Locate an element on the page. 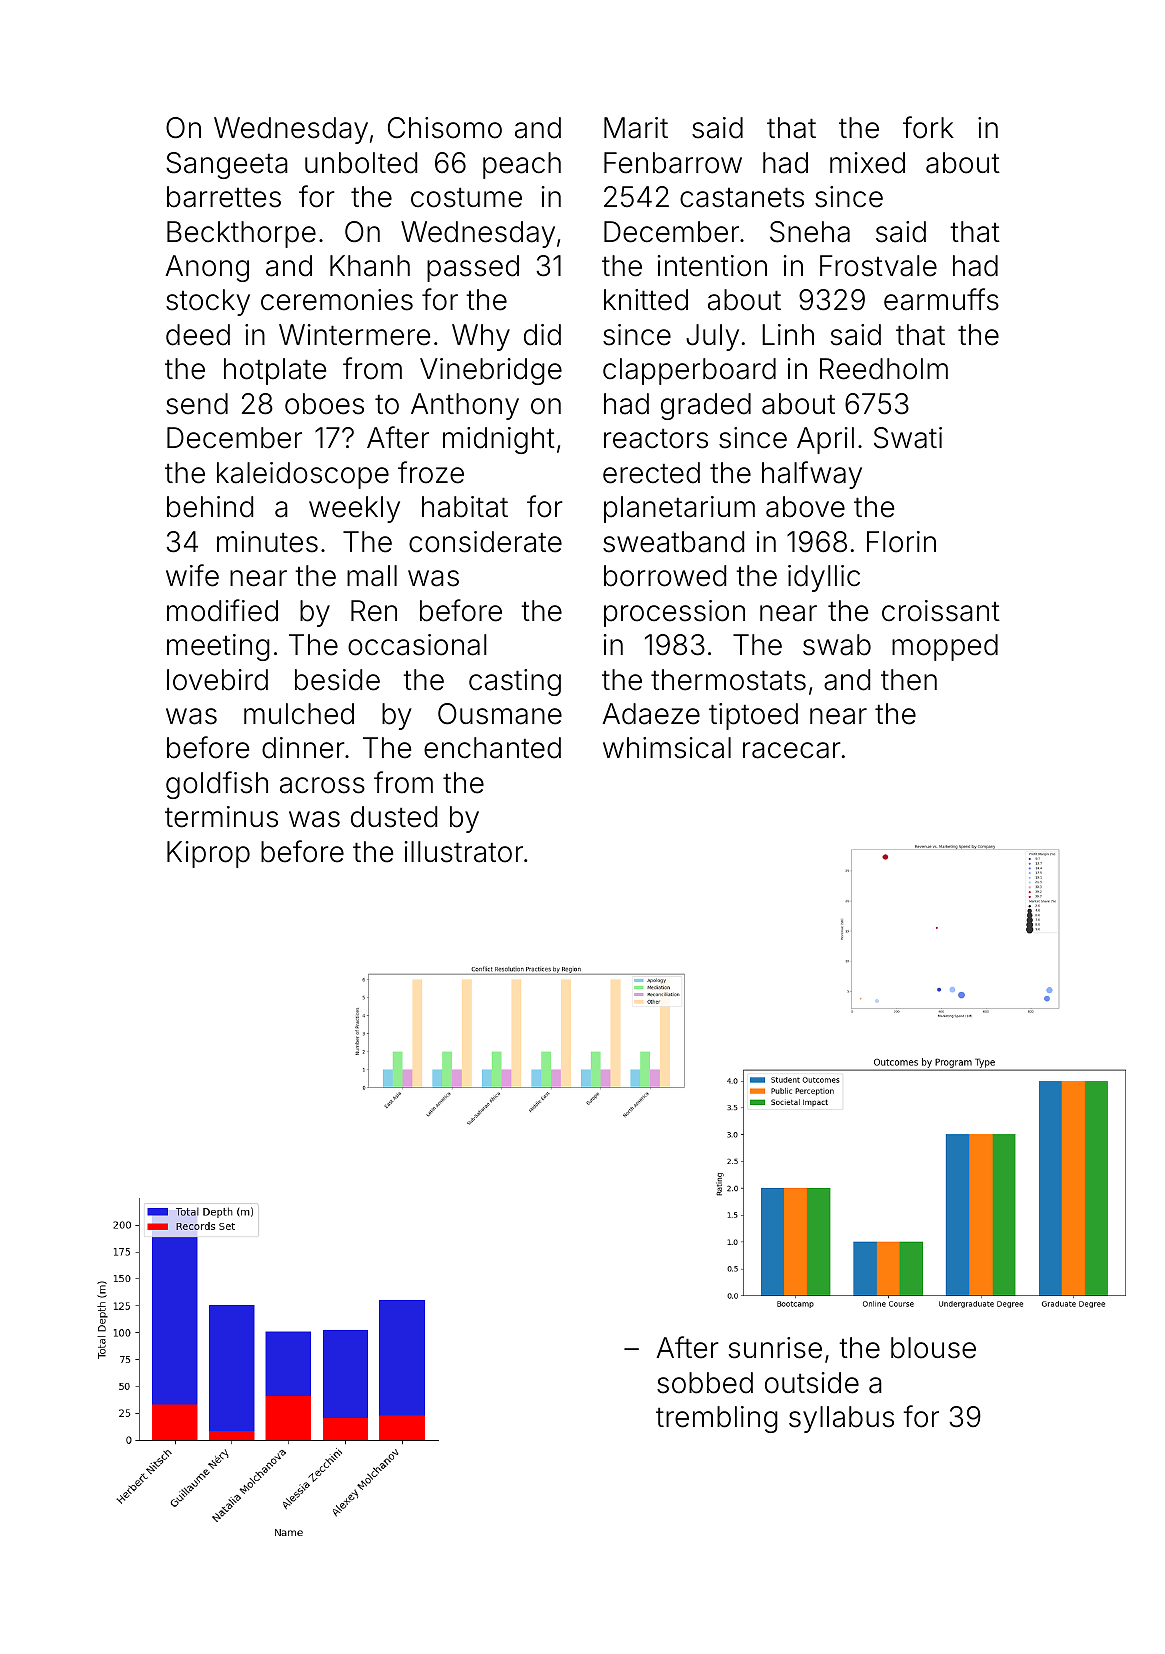  Linh is located at coordinates (788, 334).
